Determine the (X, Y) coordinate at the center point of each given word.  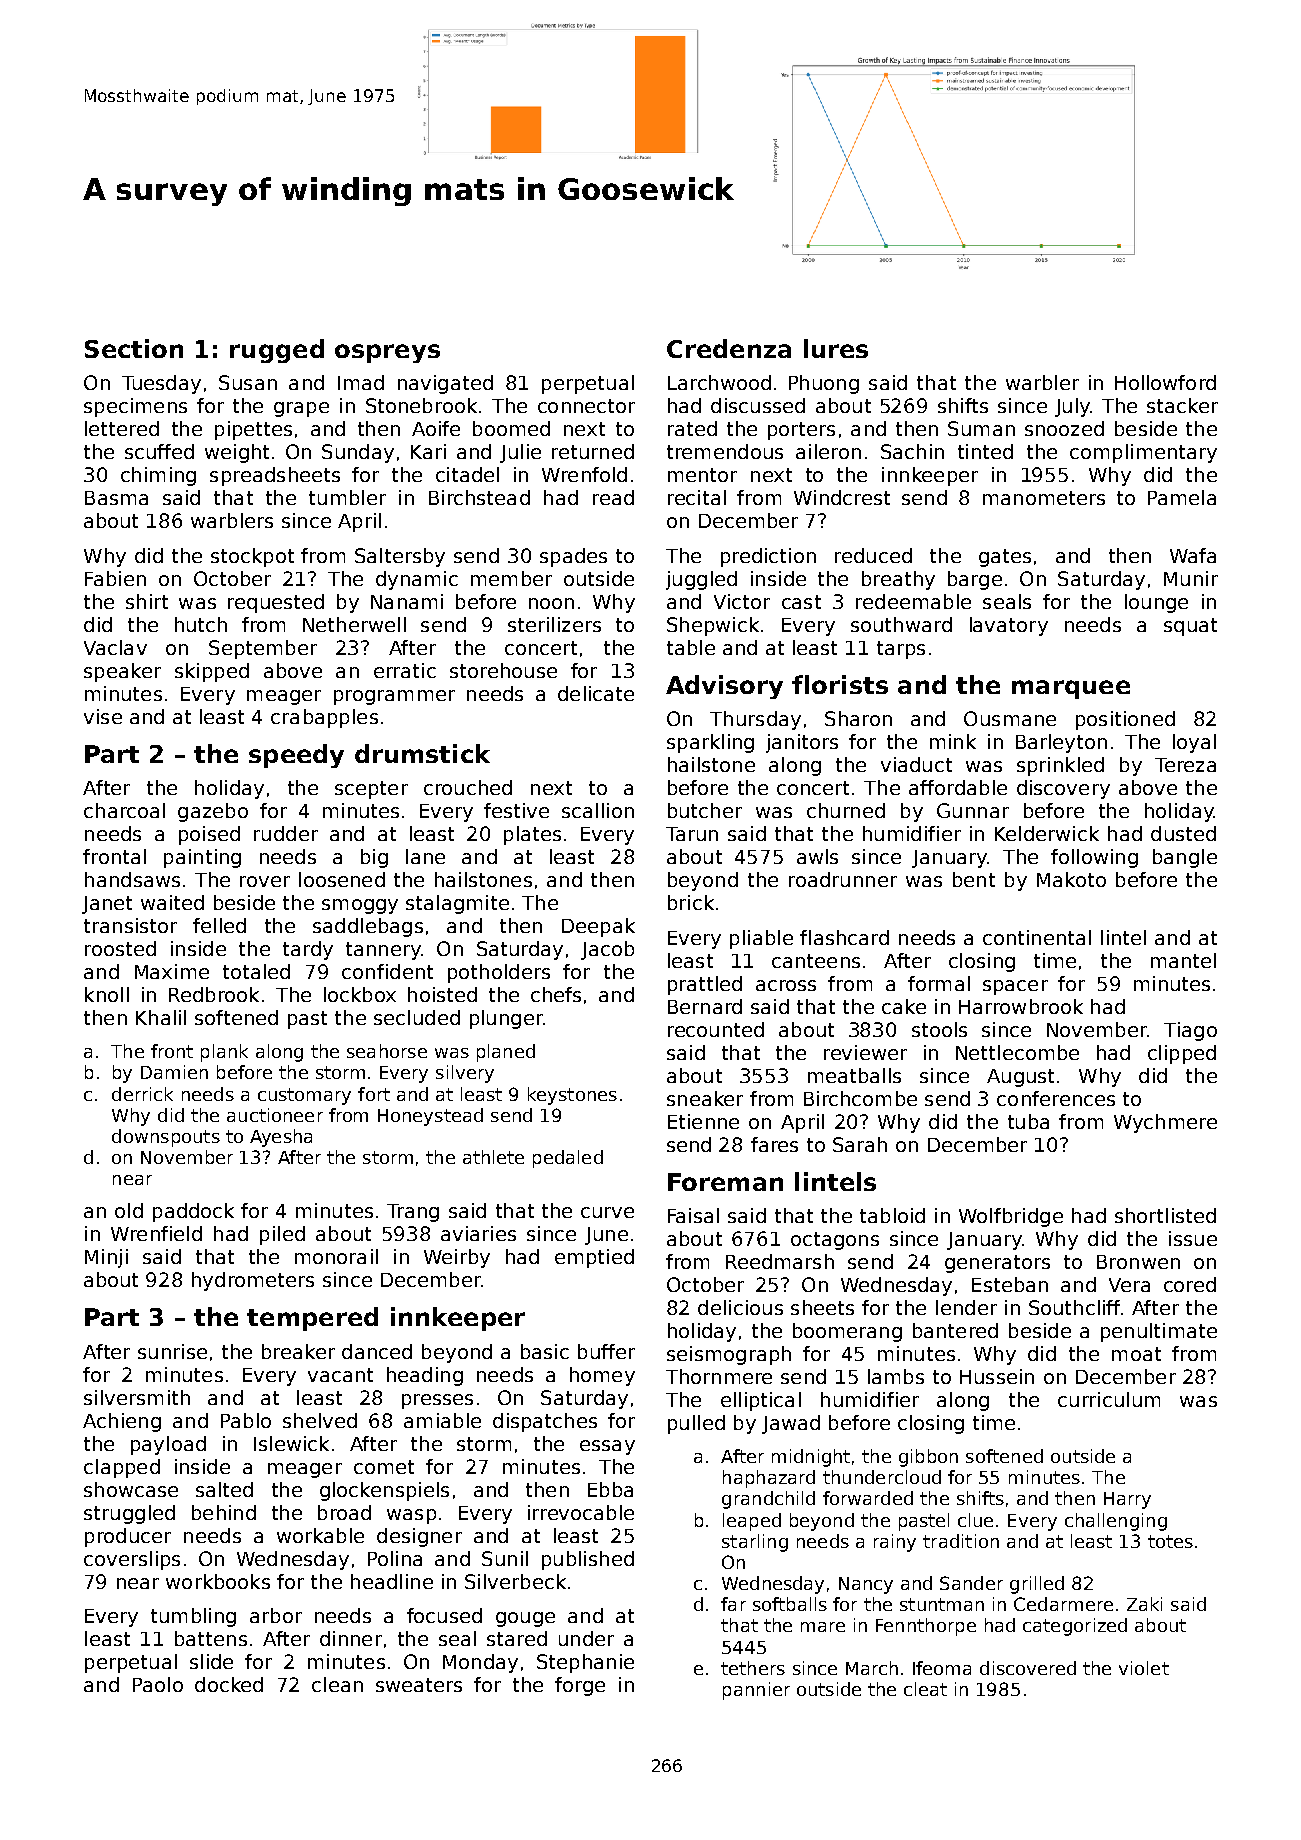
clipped (1182, 1054)
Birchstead (479, 497)
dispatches (545, 1422)
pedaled (568, 1159)
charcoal (124, 810)
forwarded (868, 1498)
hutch (201, 624)
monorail (336, 1256)
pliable (761, 939)
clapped (122, 1468)
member (511, 578)
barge (975, 580)
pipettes (253, 430)
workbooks (218, 1581)
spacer (1015, 987)
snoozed (1064, 428)
